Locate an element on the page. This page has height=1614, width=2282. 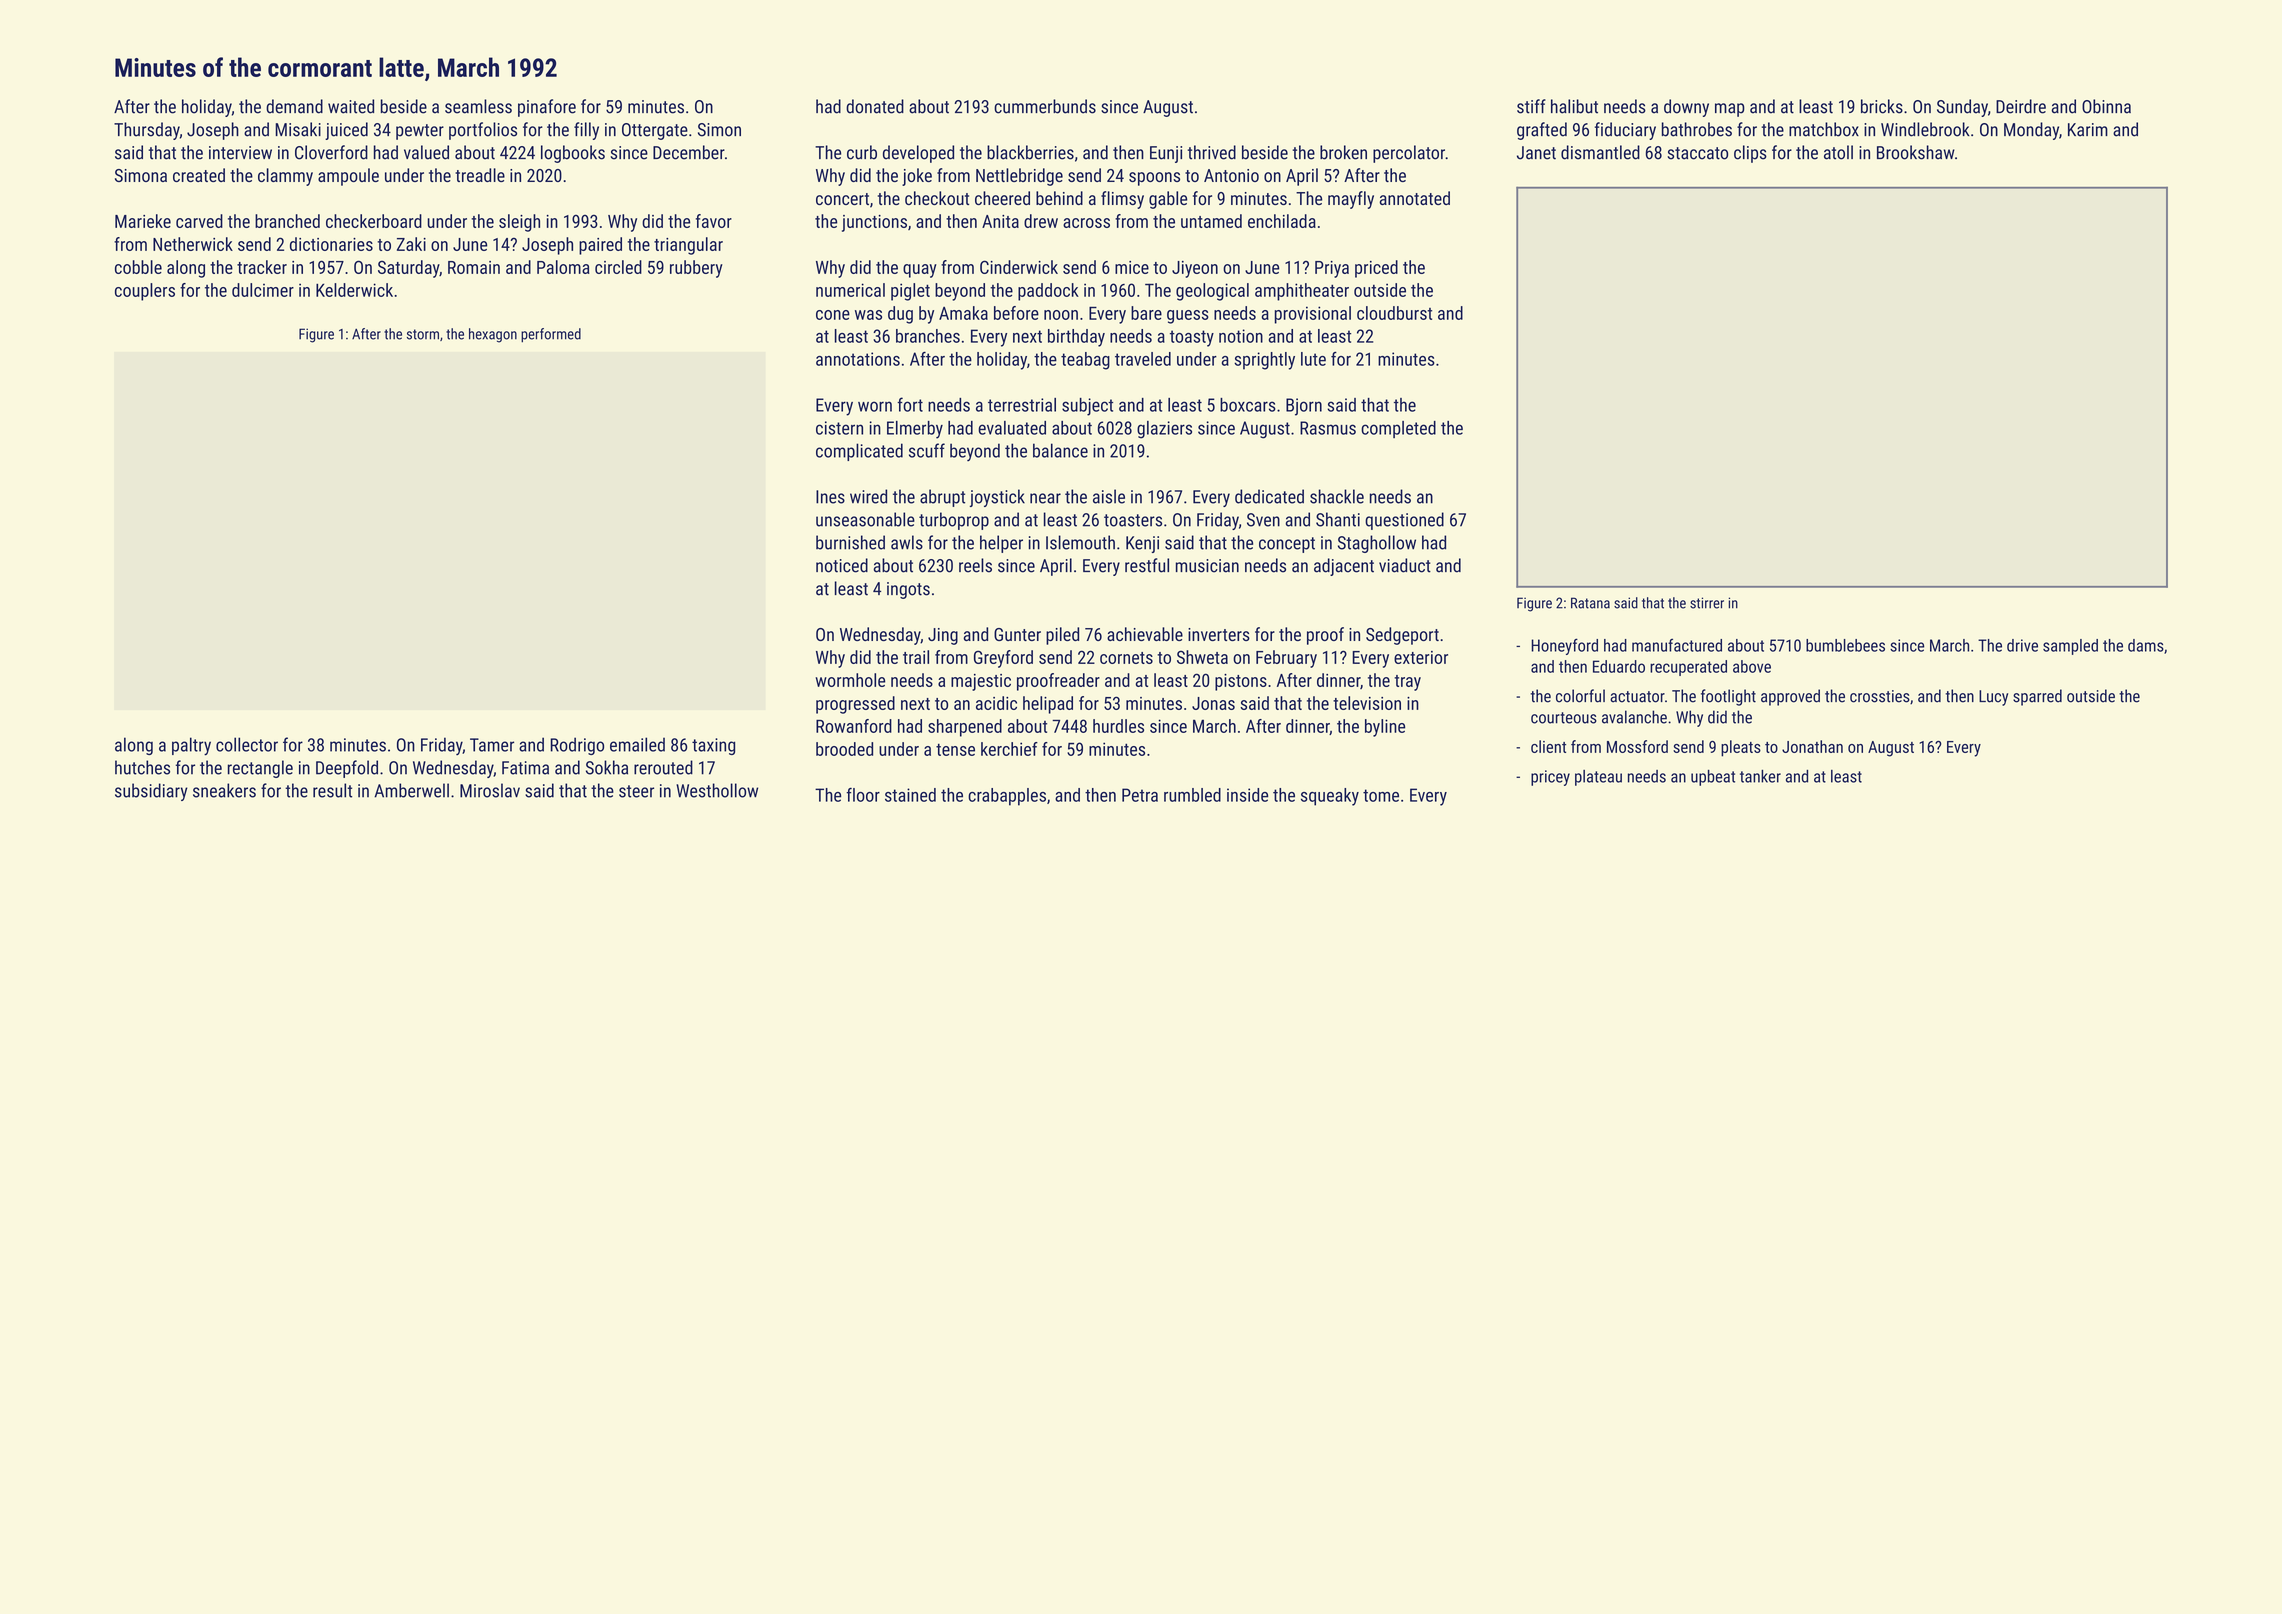
demand is located at coordinates (294, 106).
